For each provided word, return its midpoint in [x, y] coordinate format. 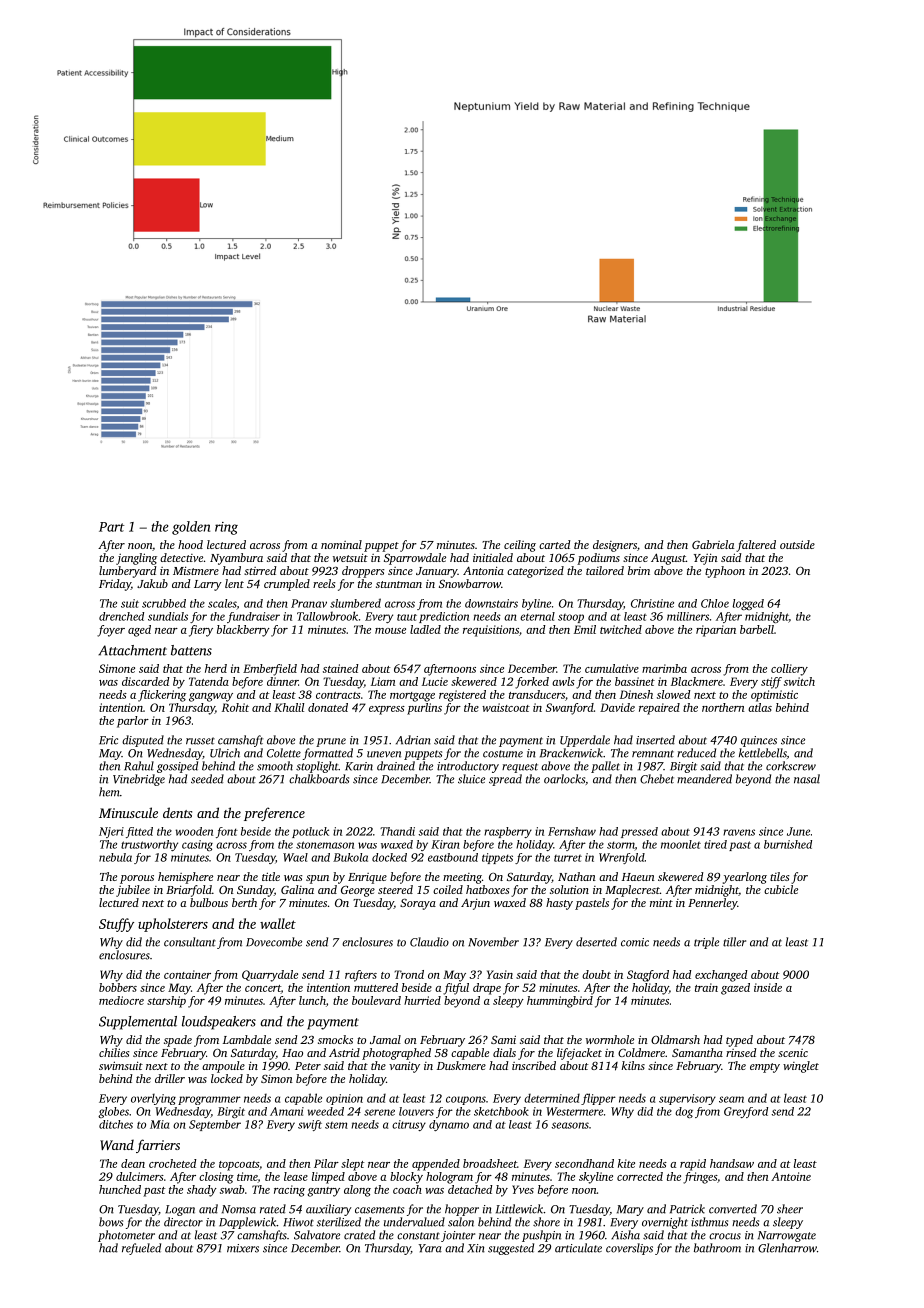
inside [768, 987]
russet [200, 741]
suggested [511, 1249]
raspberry [508, 832]
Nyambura [236, 559]
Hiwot [298, 1222]
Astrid [344, 1052]
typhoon [725, 572]
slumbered [355, 603]
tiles [779, 876]
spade [178, 1041]
